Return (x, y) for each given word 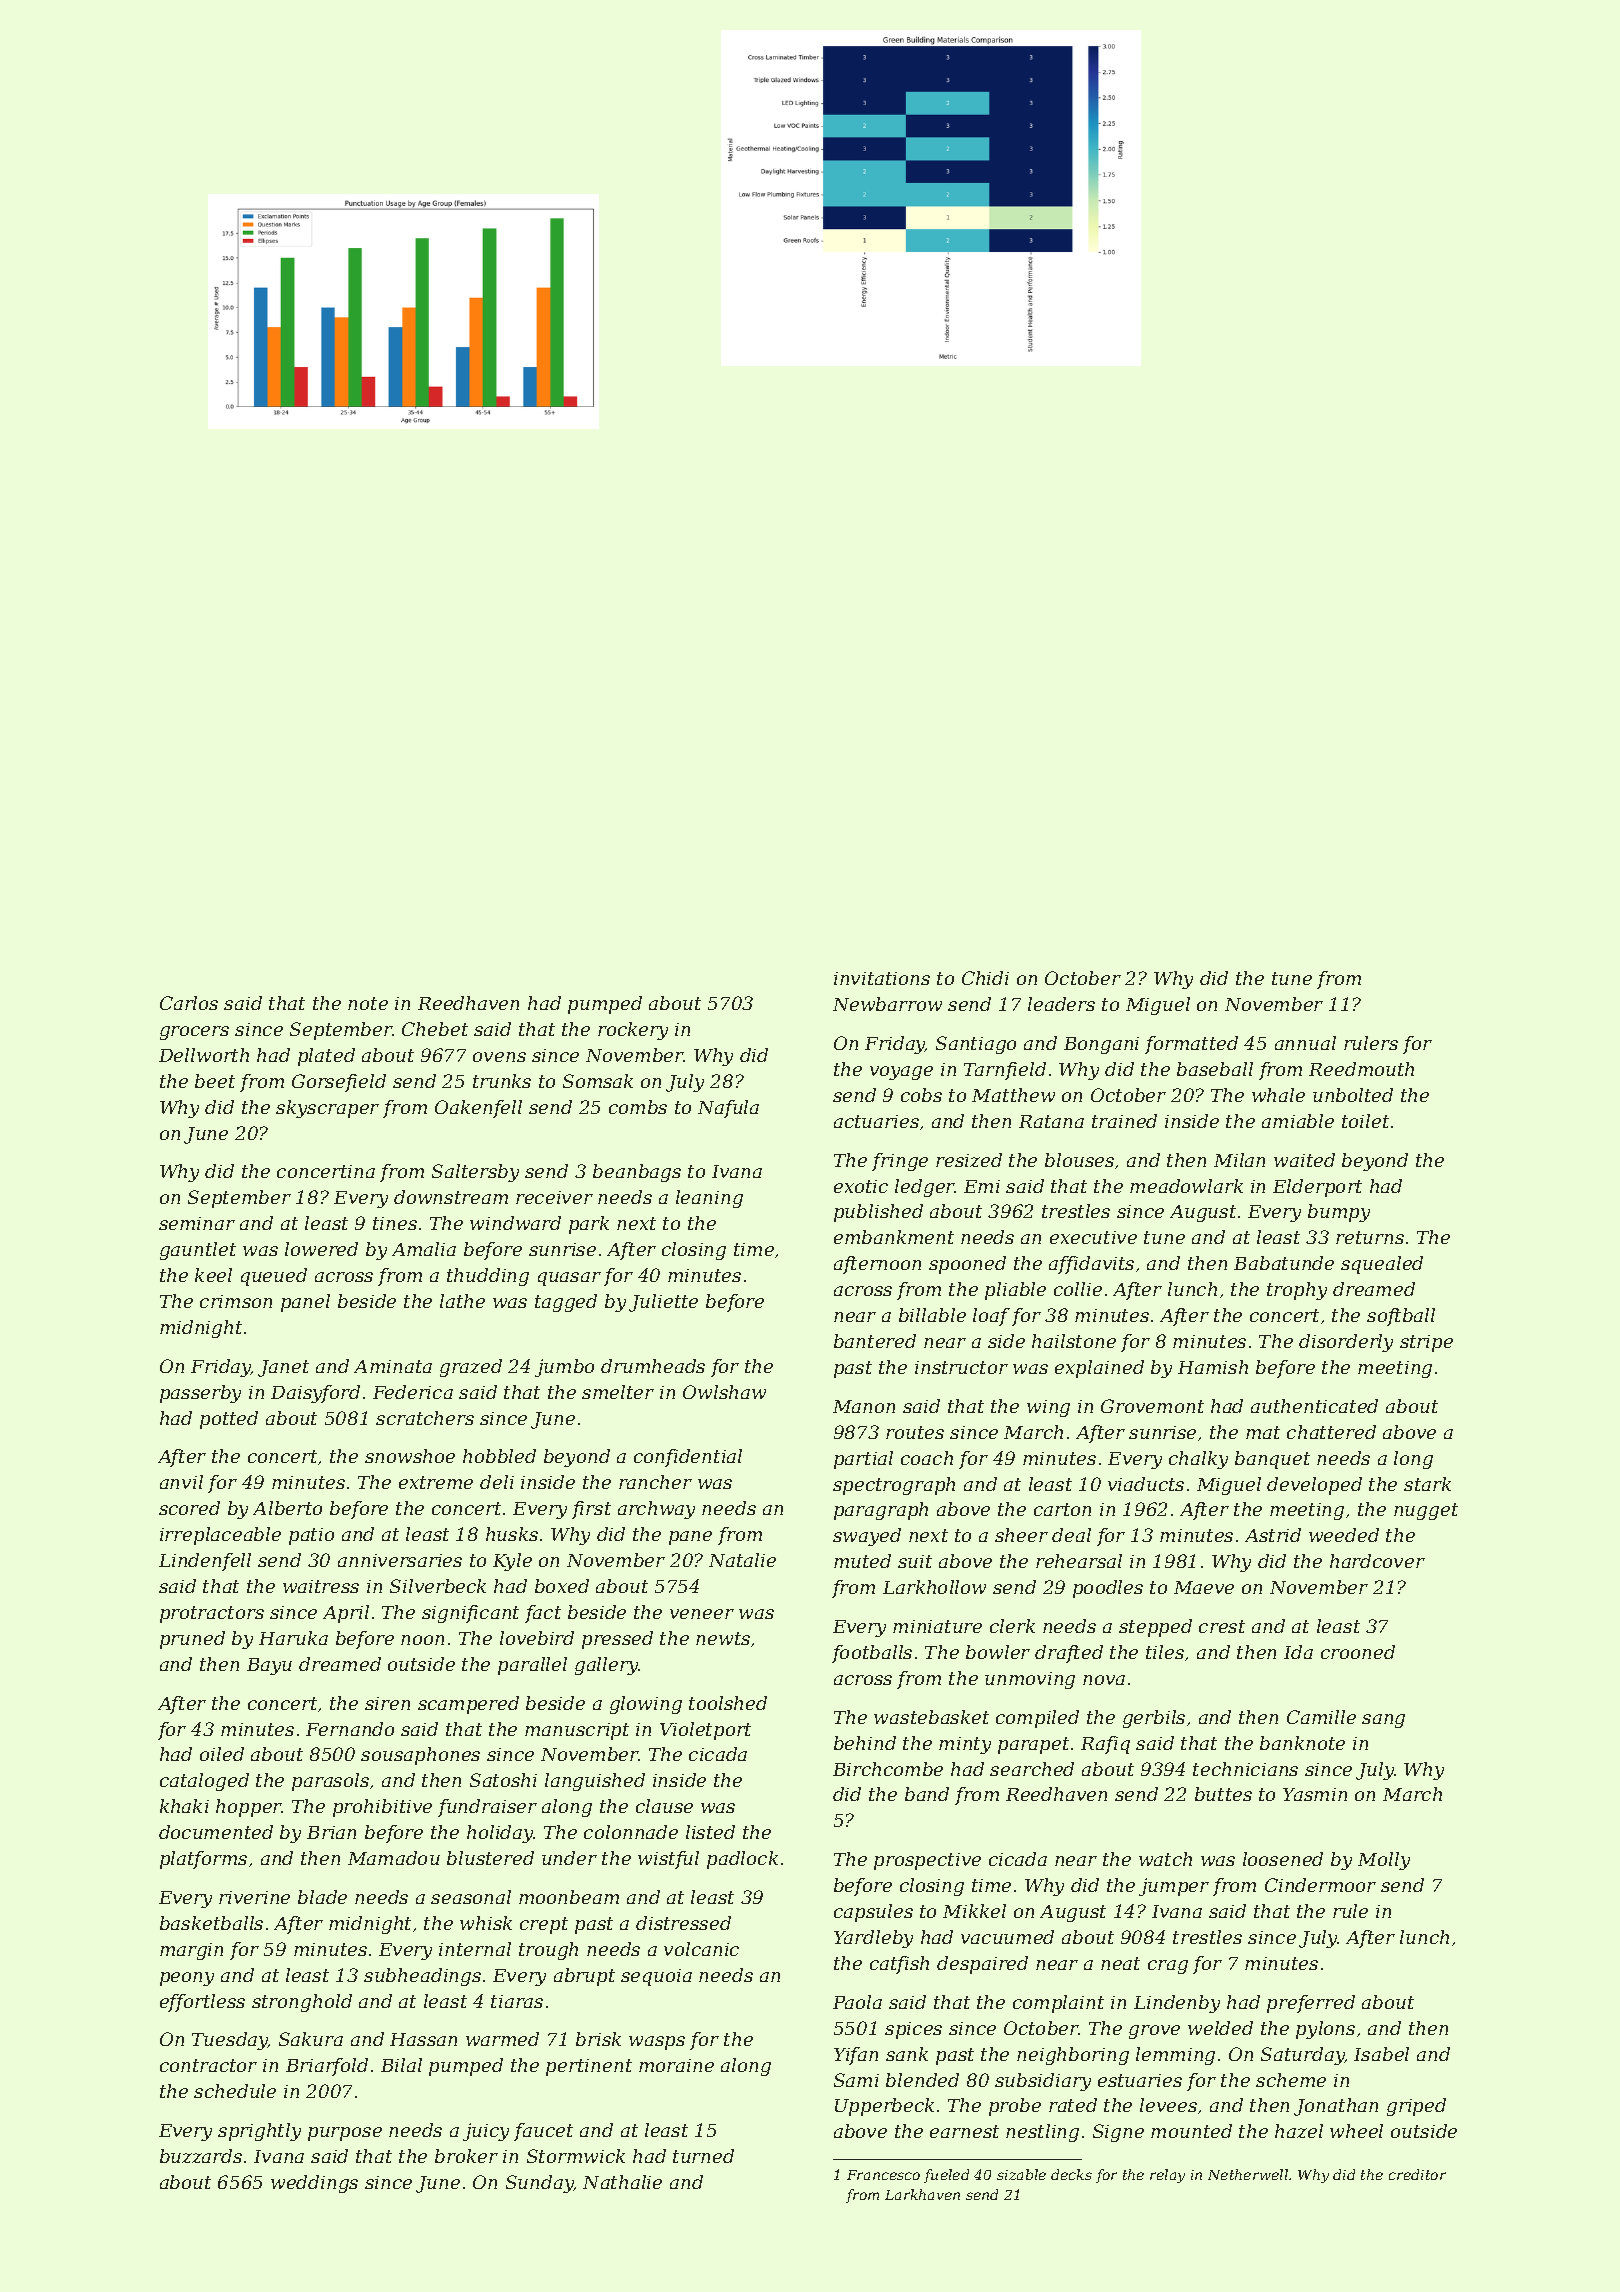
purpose (345, 2134)
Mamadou (394, 1858)
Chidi (985, 978)
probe (1015, 2107)
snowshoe (410, 1456)
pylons (1325, 2030)
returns (1370, 1237)
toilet (1365, 1121)
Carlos (189, 1003)
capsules (873, 1913)
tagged (566, 1303)
